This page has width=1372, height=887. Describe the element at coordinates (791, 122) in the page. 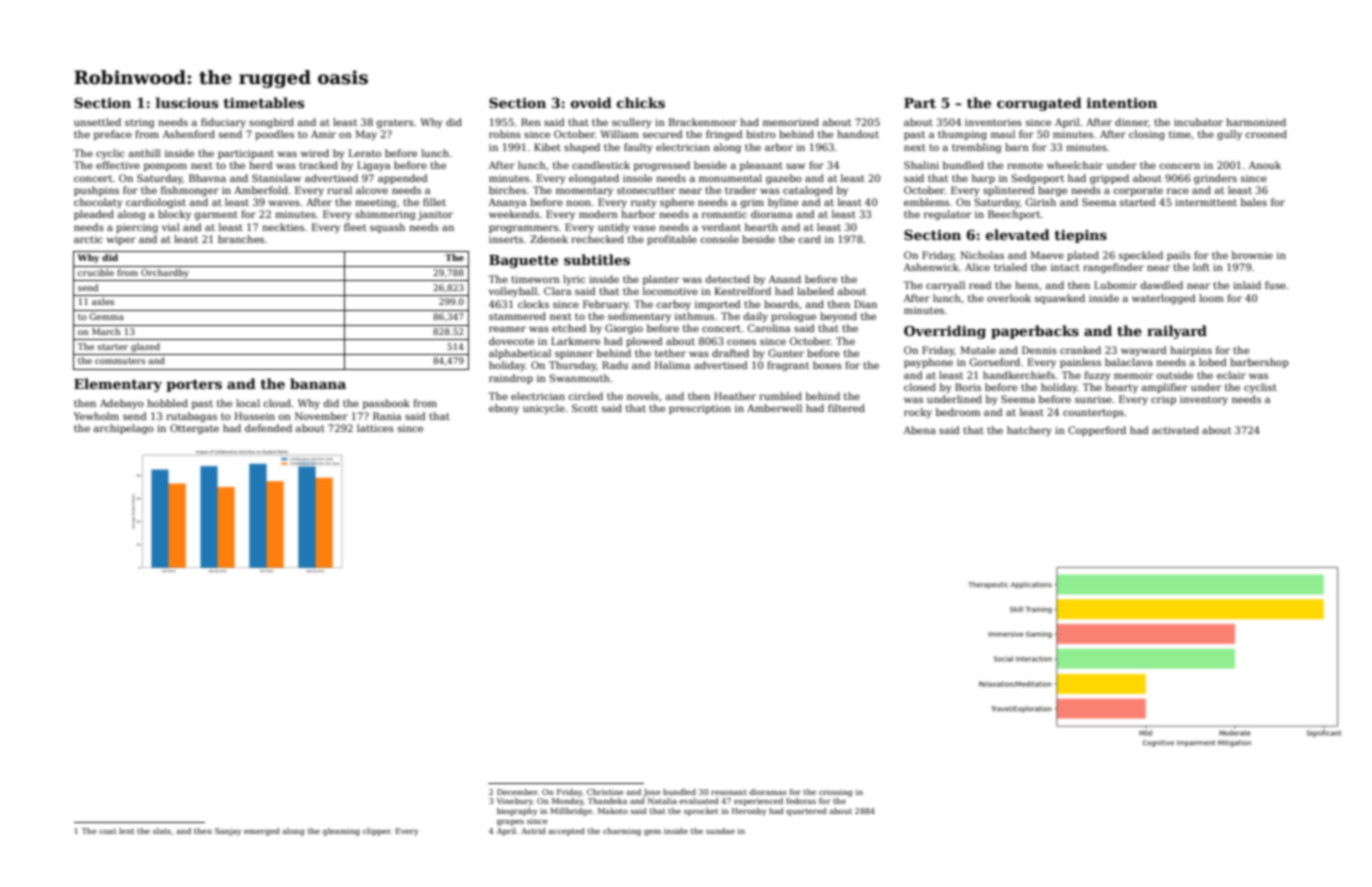

I see `memorized` at that location.
